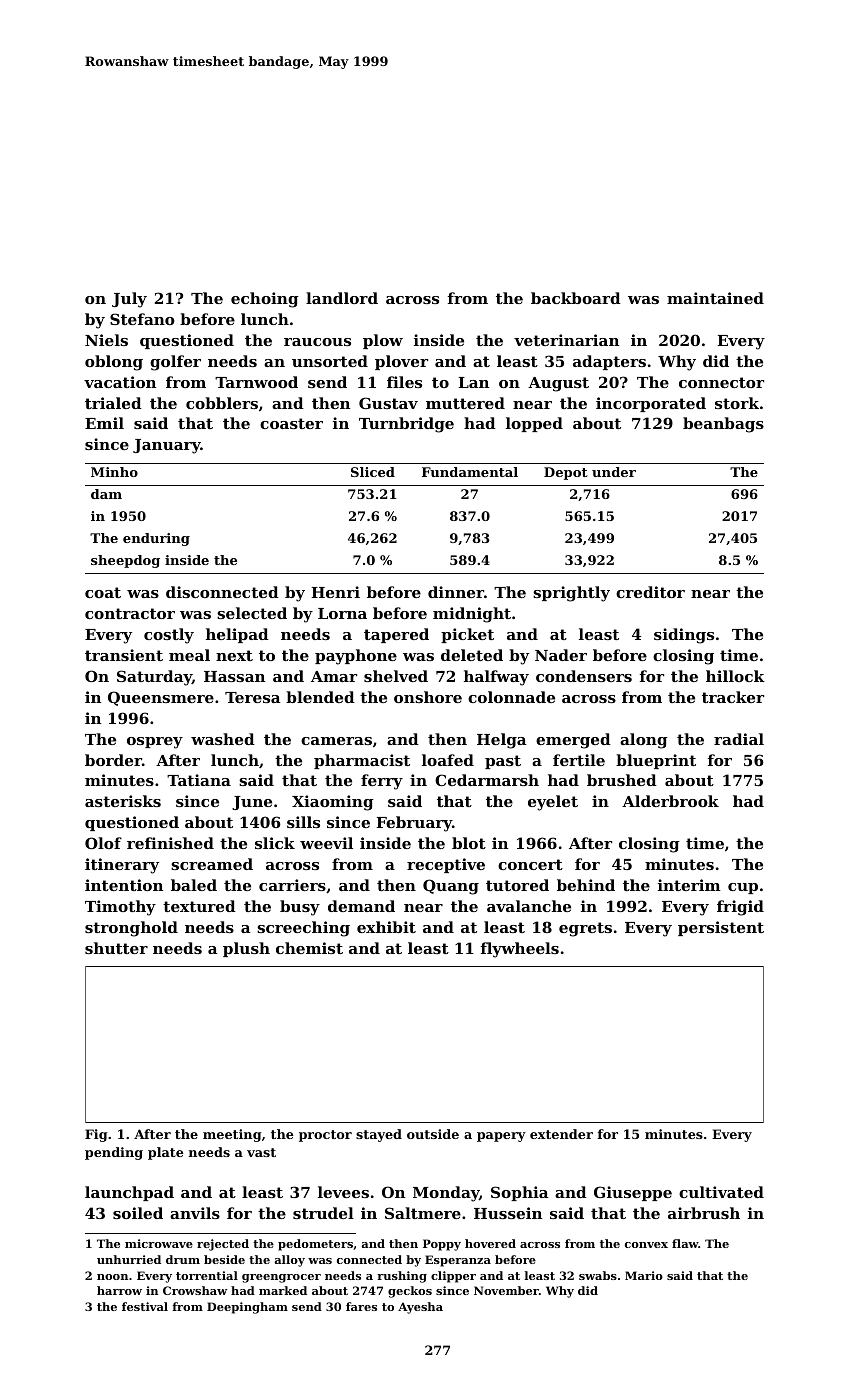 This screenshot has height=1400, width=849. What do you see at coordinates (223, 1245) in the screenshot?
I see `rejected` at bounding box center [223, 1245].
